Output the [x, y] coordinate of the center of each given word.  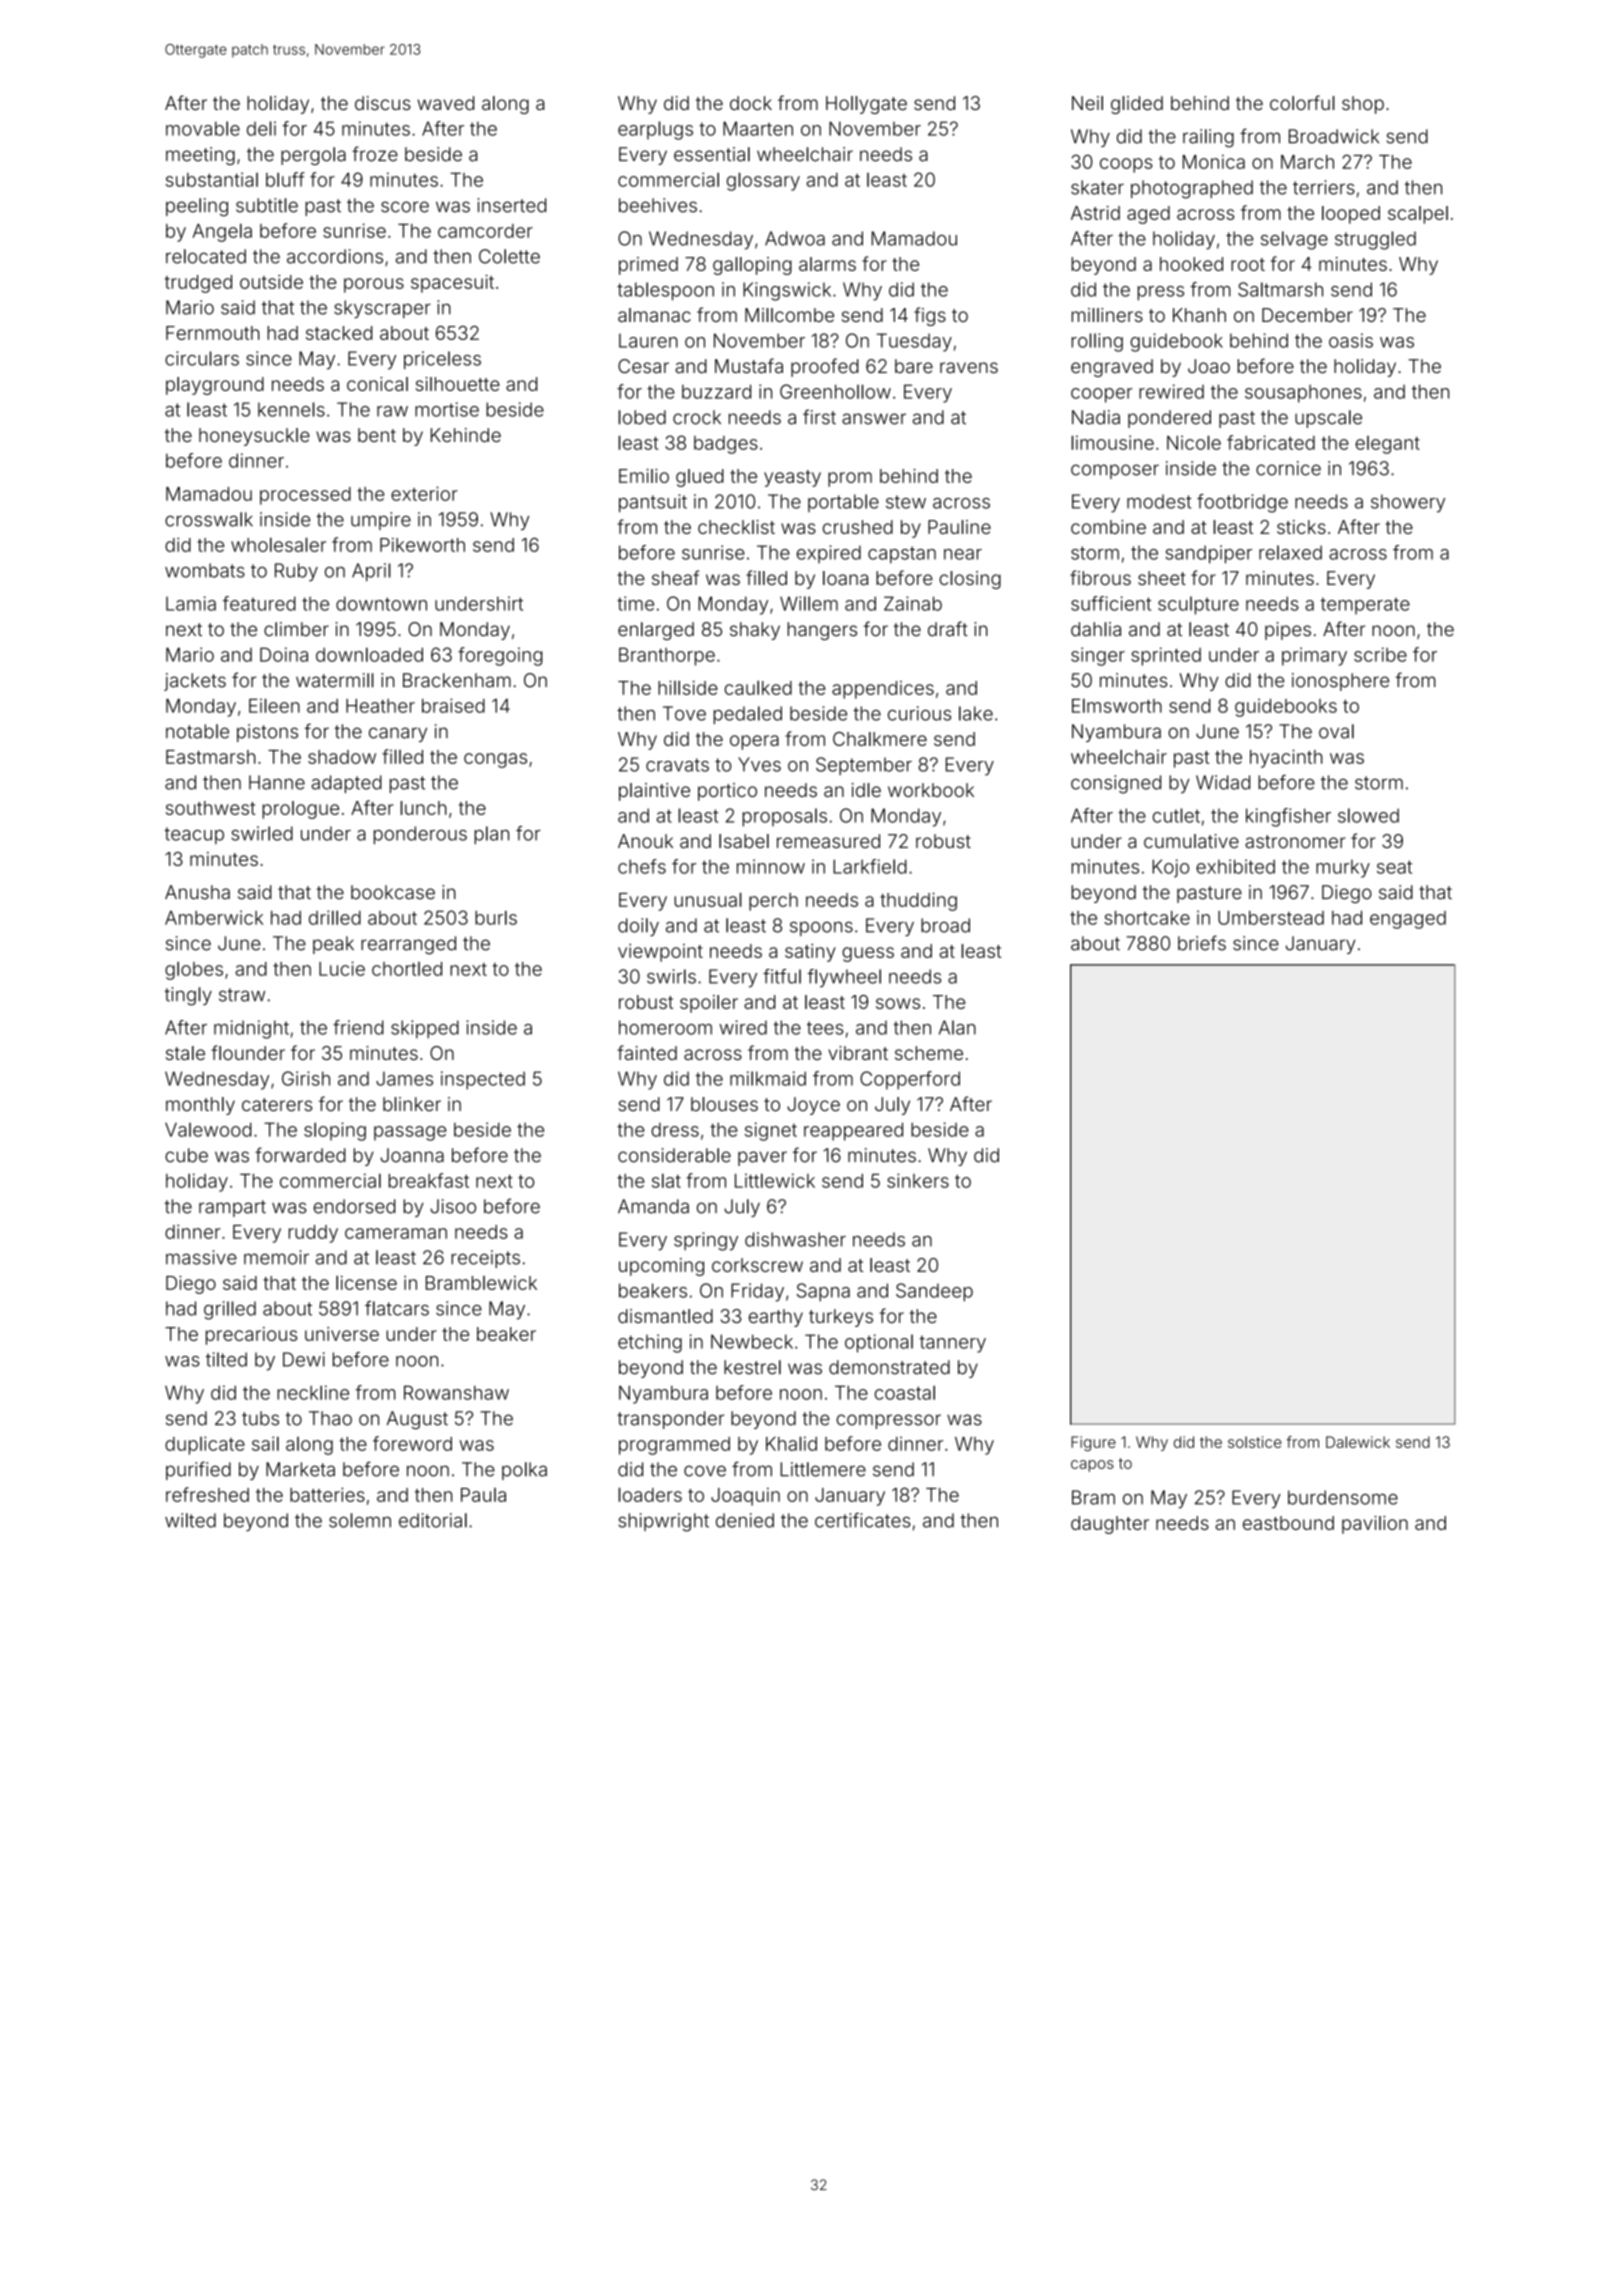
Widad [1223, 782]
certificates [863, 1520]
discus [383, 103]
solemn [360, 1520]
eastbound [1288, 1523]
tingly [188, 996]
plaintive [654, 792]
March [1307, 162]
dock [751, 103]
